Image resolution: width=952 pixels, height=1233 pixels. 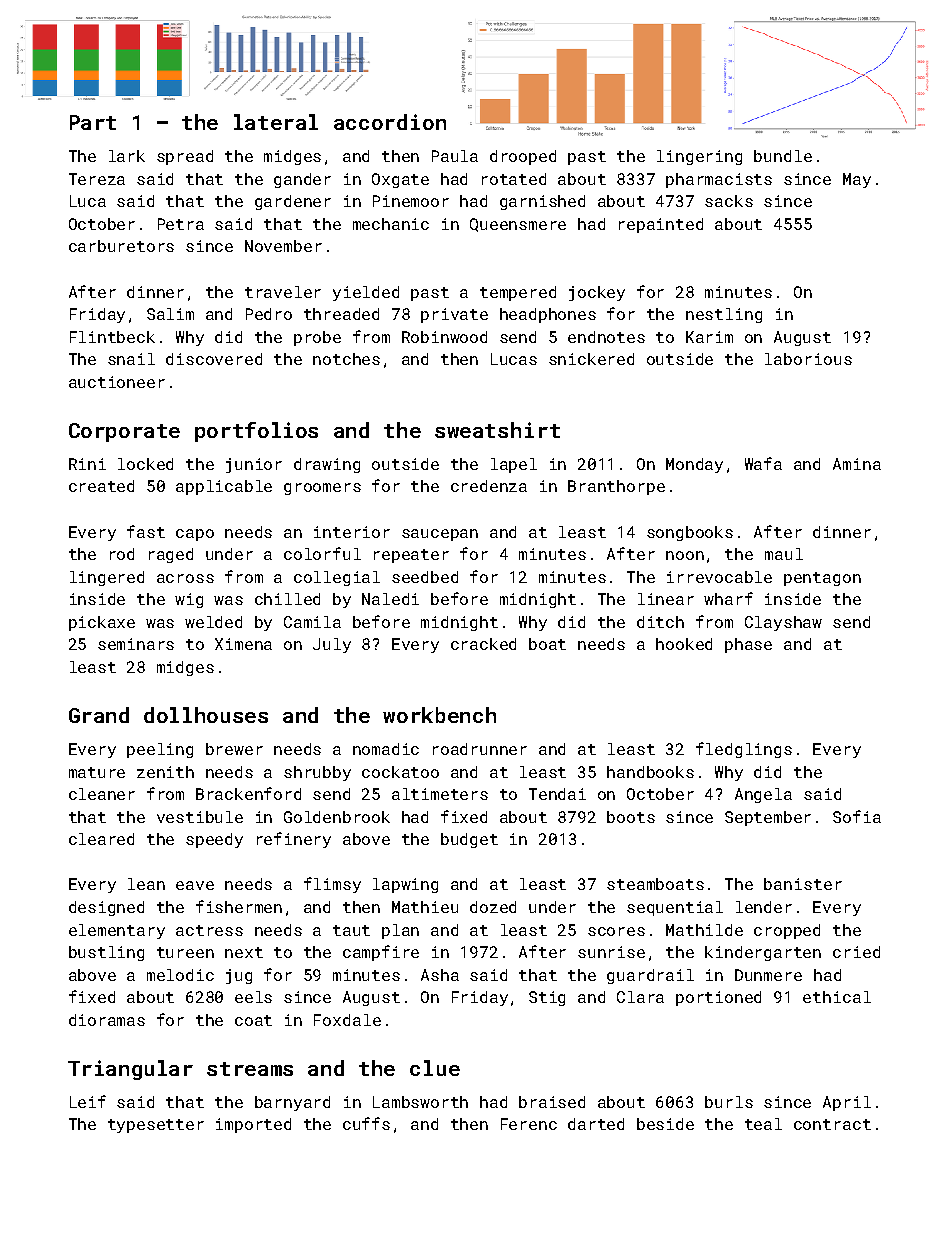 What do you see at coordinates (248, 793) in the screenshot?
I see `Brackenford` at bounding box center [248, 793].
